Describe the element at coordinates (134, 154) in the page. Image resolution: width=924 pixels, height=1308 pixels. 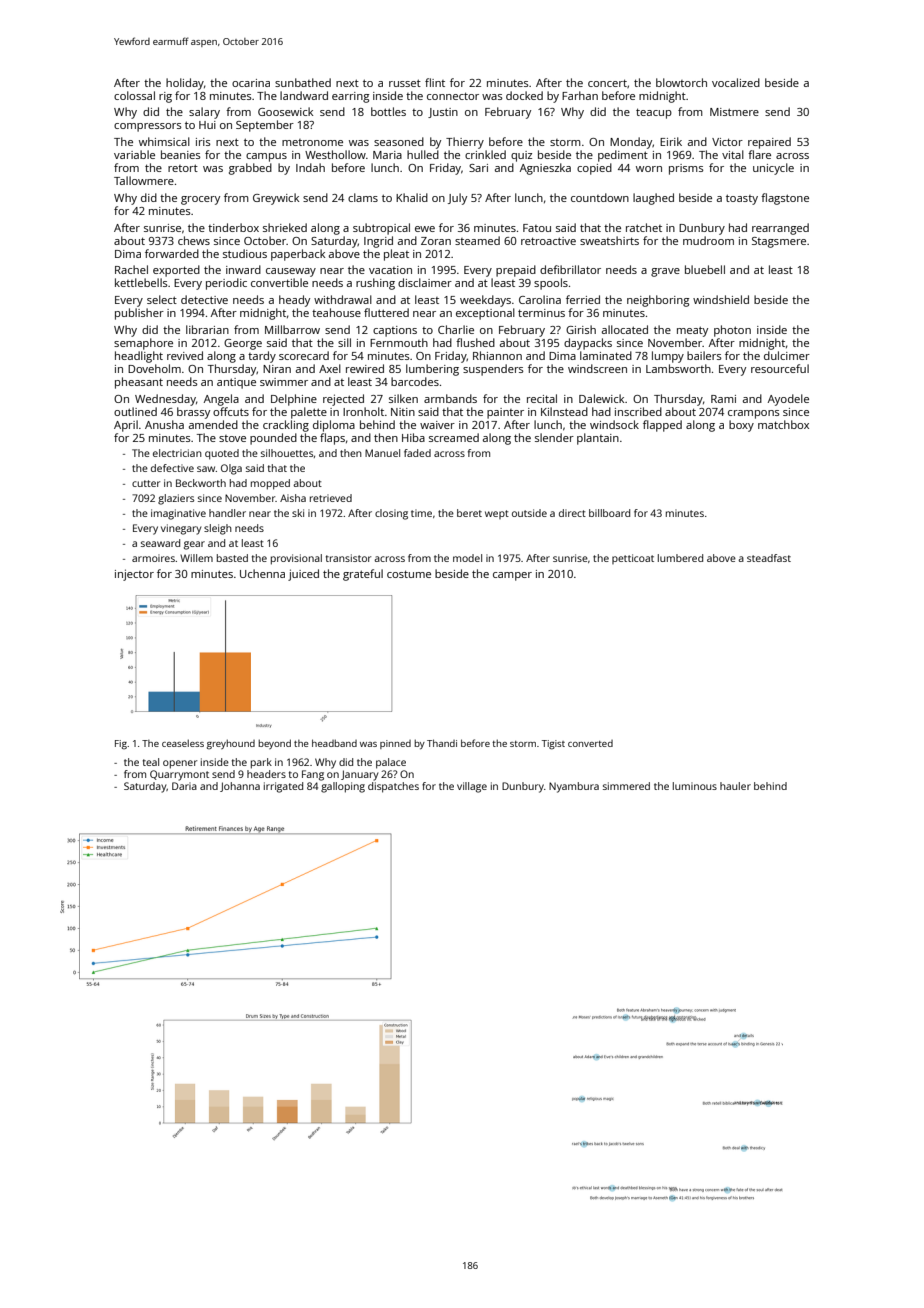
I see `variable` at that location.
